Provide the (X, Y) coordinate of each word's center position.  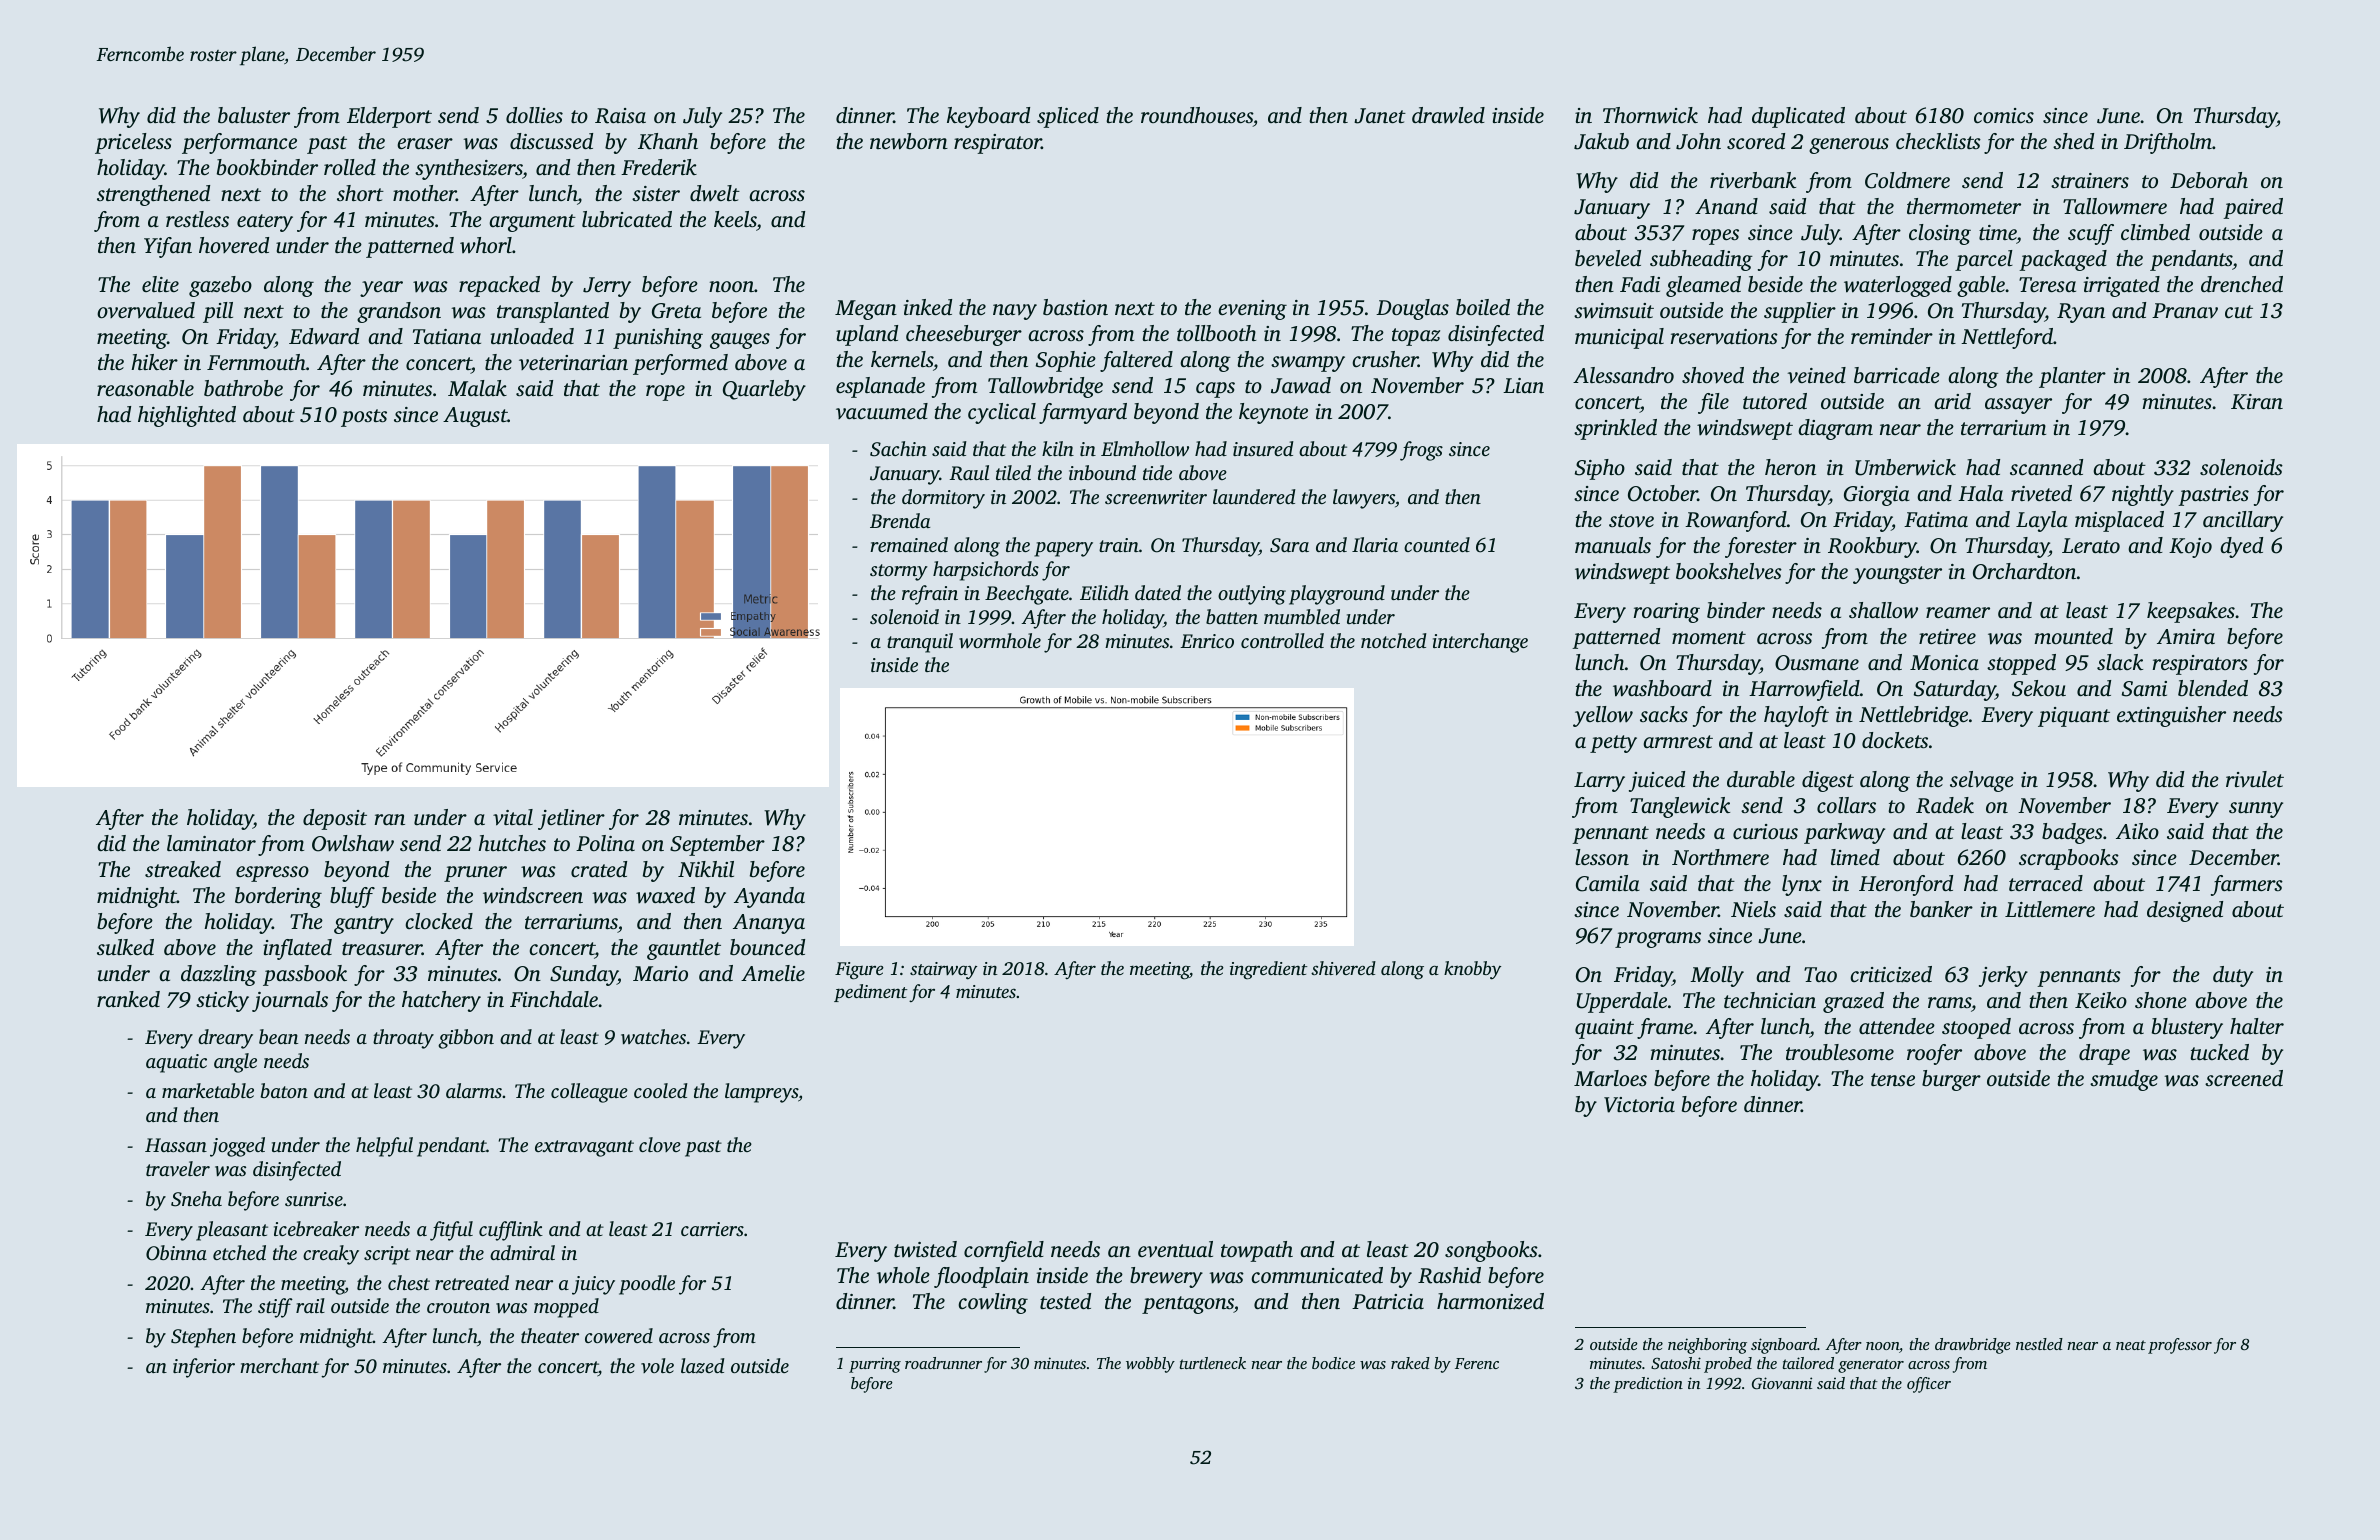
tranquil (920, 643)
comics (2004, 115)
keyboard (988, 117)
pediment (871, 993)
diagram (1835, 429)
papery (1063, 549)
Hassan (176, 1145)
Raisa (620, 116)
